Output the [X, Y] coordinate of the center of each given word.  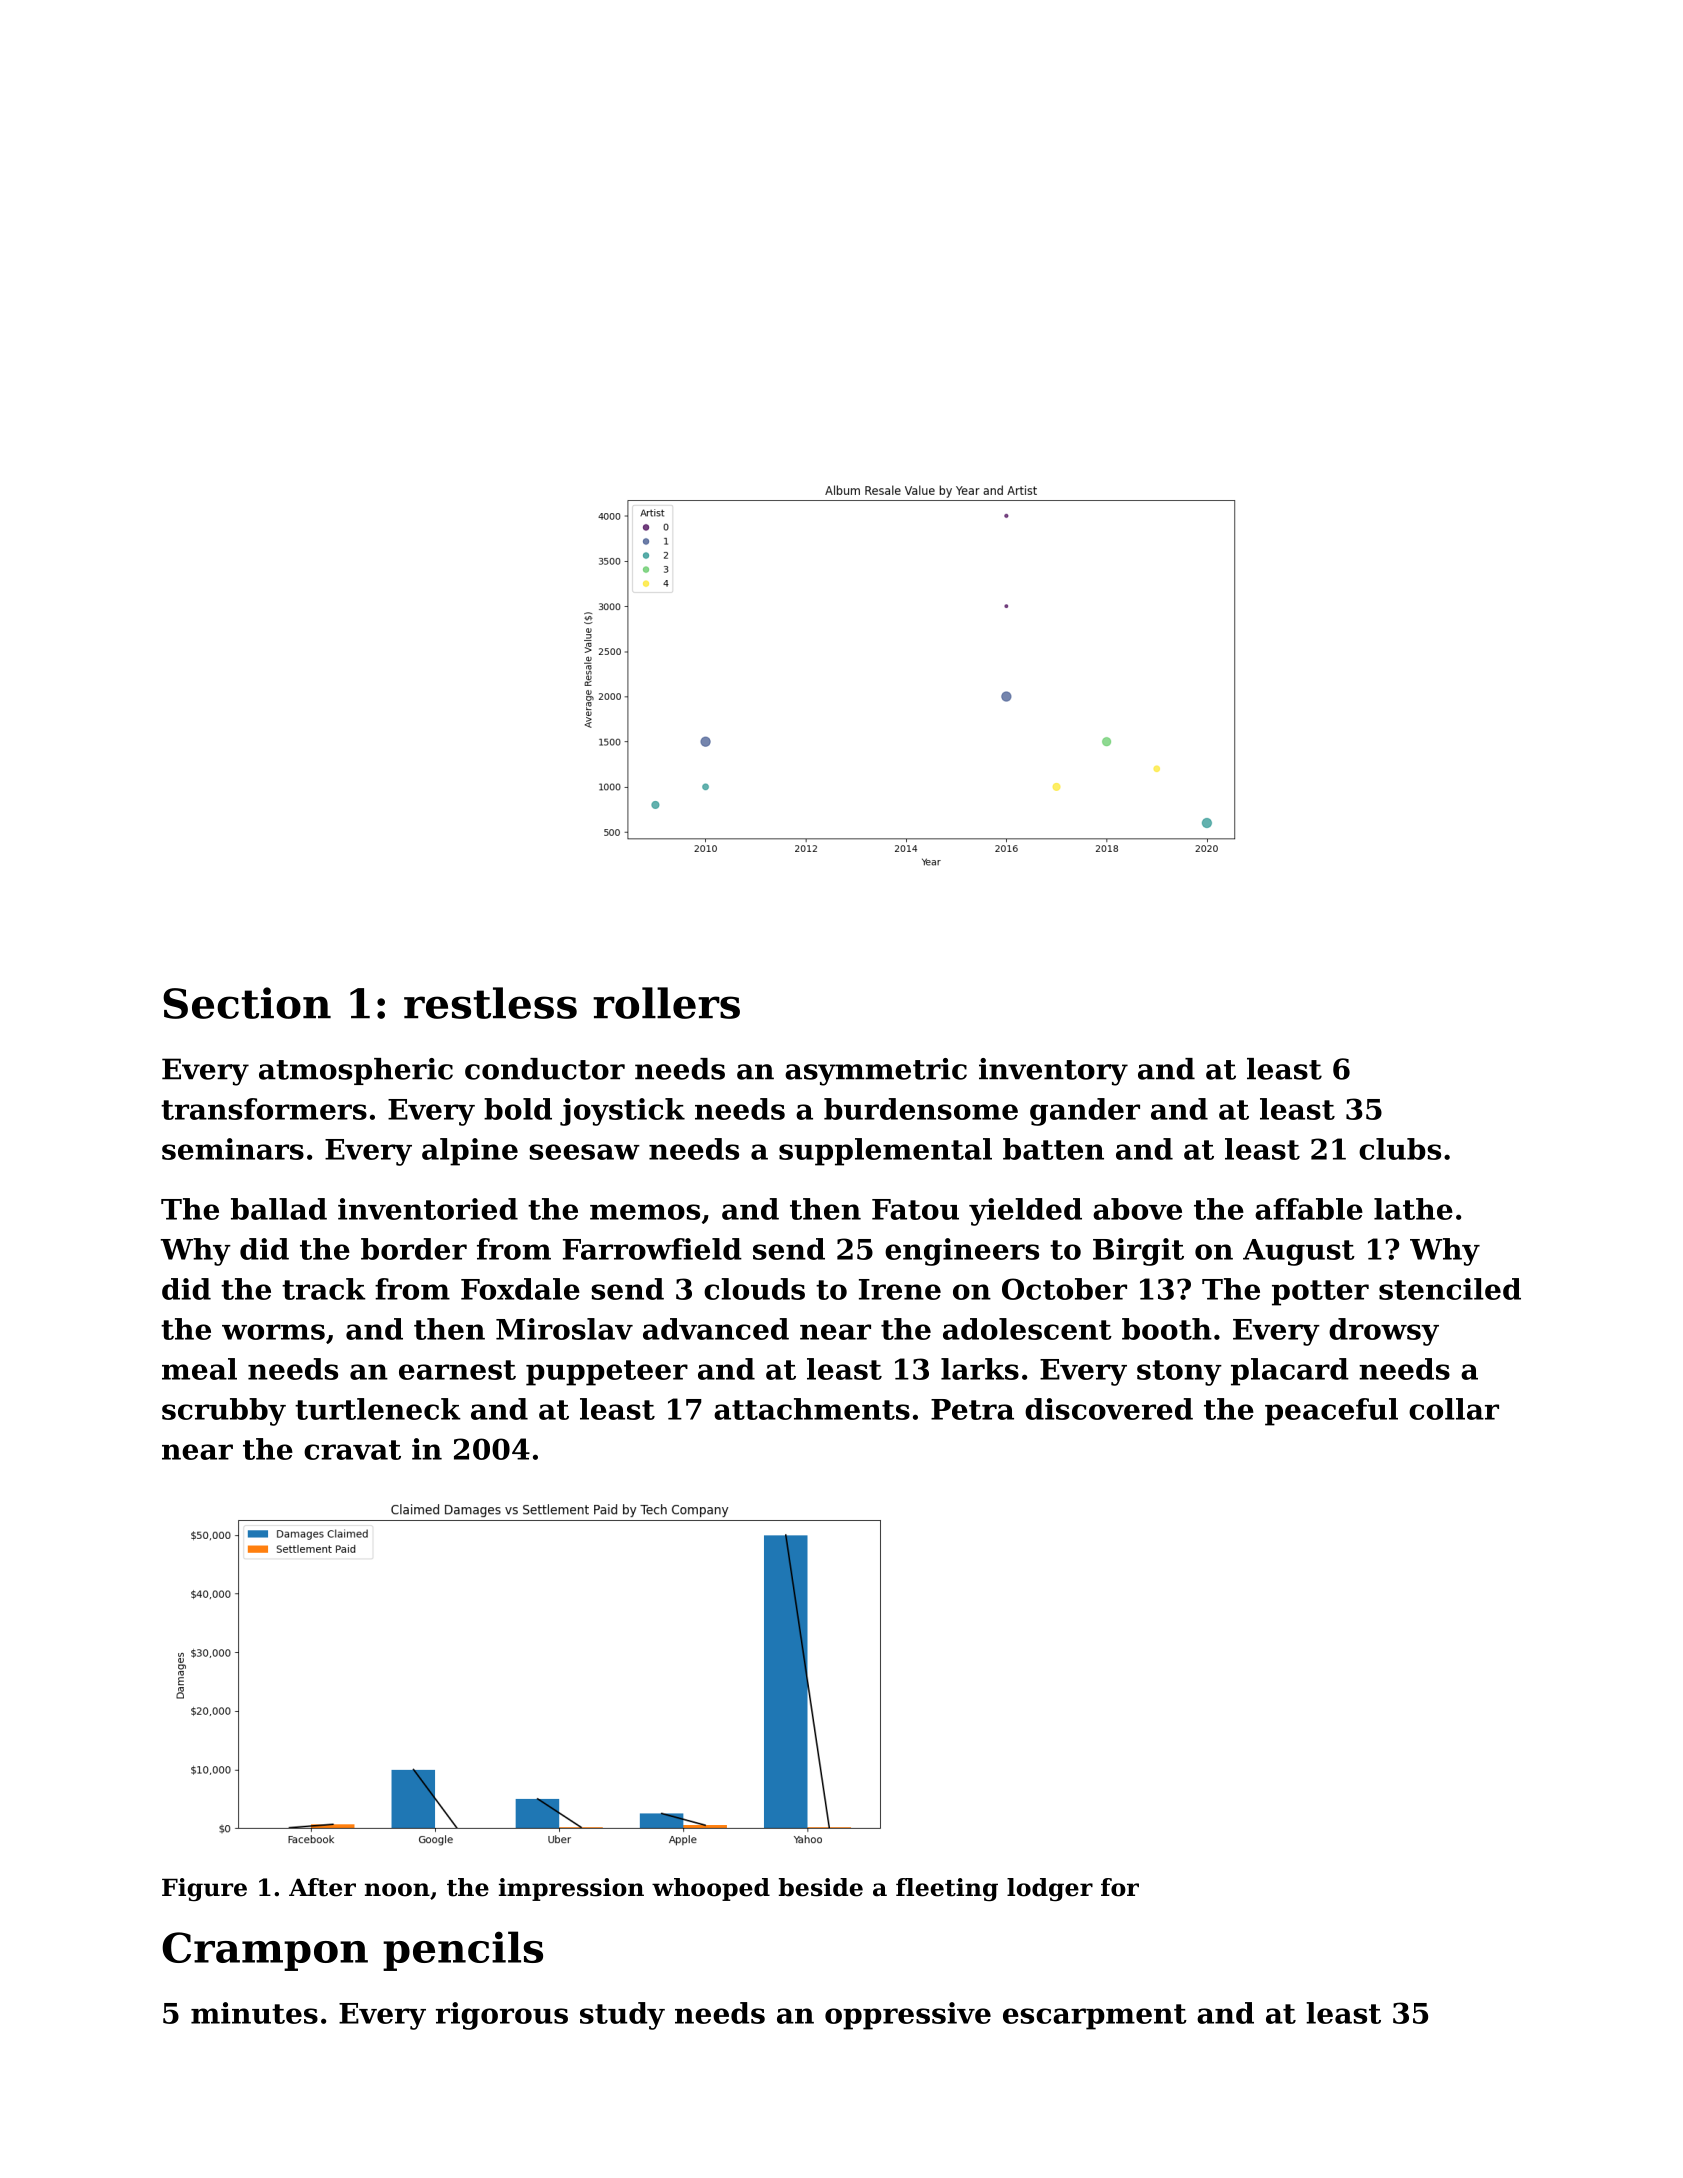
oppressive [908, 2016]
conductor [545, 1069]
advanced [716, 1329]
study [622, 2016]
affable [1309, 1209]
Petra [972, 1409]
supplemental [885, 1152]
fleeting [947, 1889]
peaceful [1331, 1412]
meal [199, 1369]
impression [571, 1889]
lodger [1050, 1889]
